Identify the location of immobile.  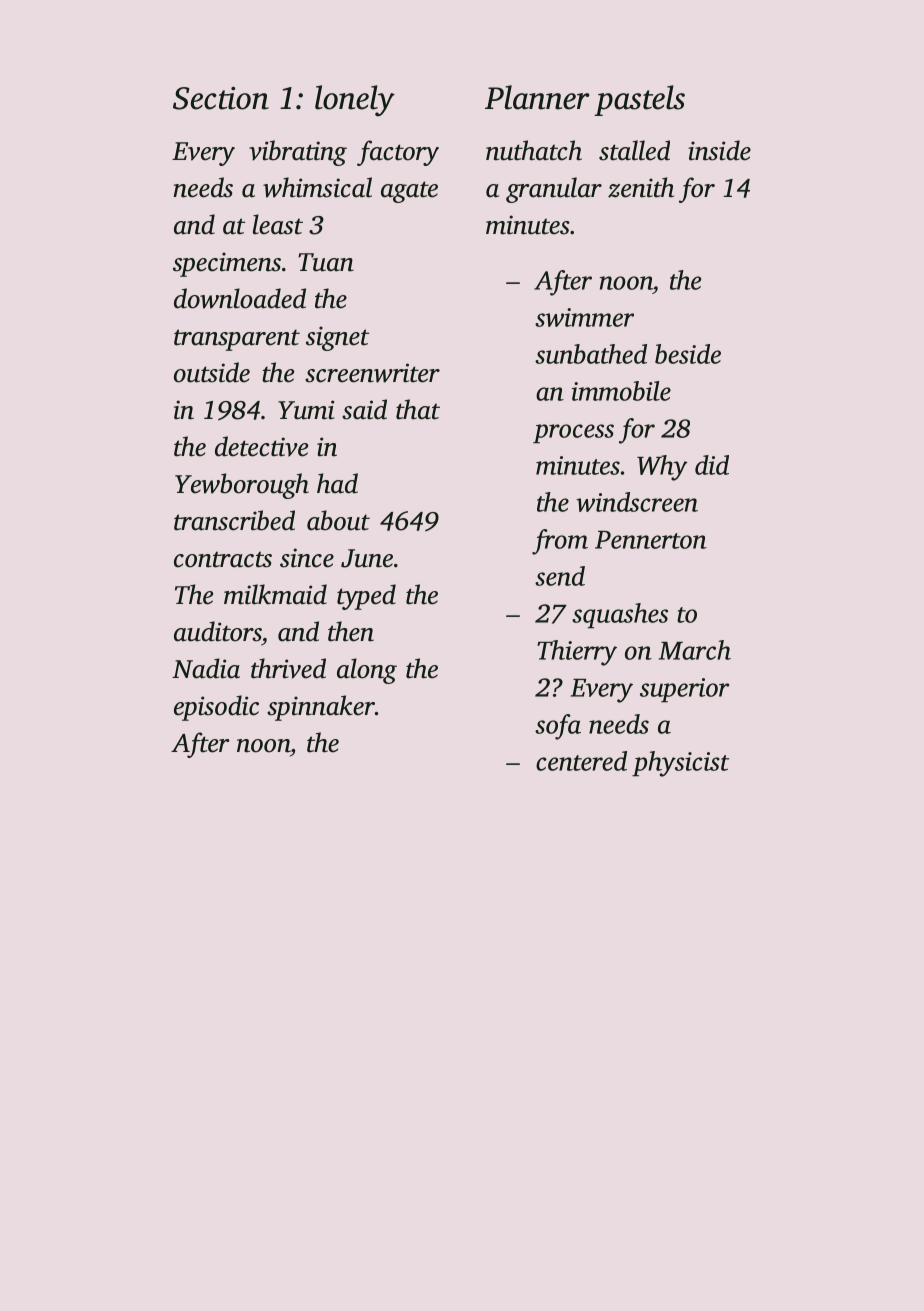
(621, 391).
